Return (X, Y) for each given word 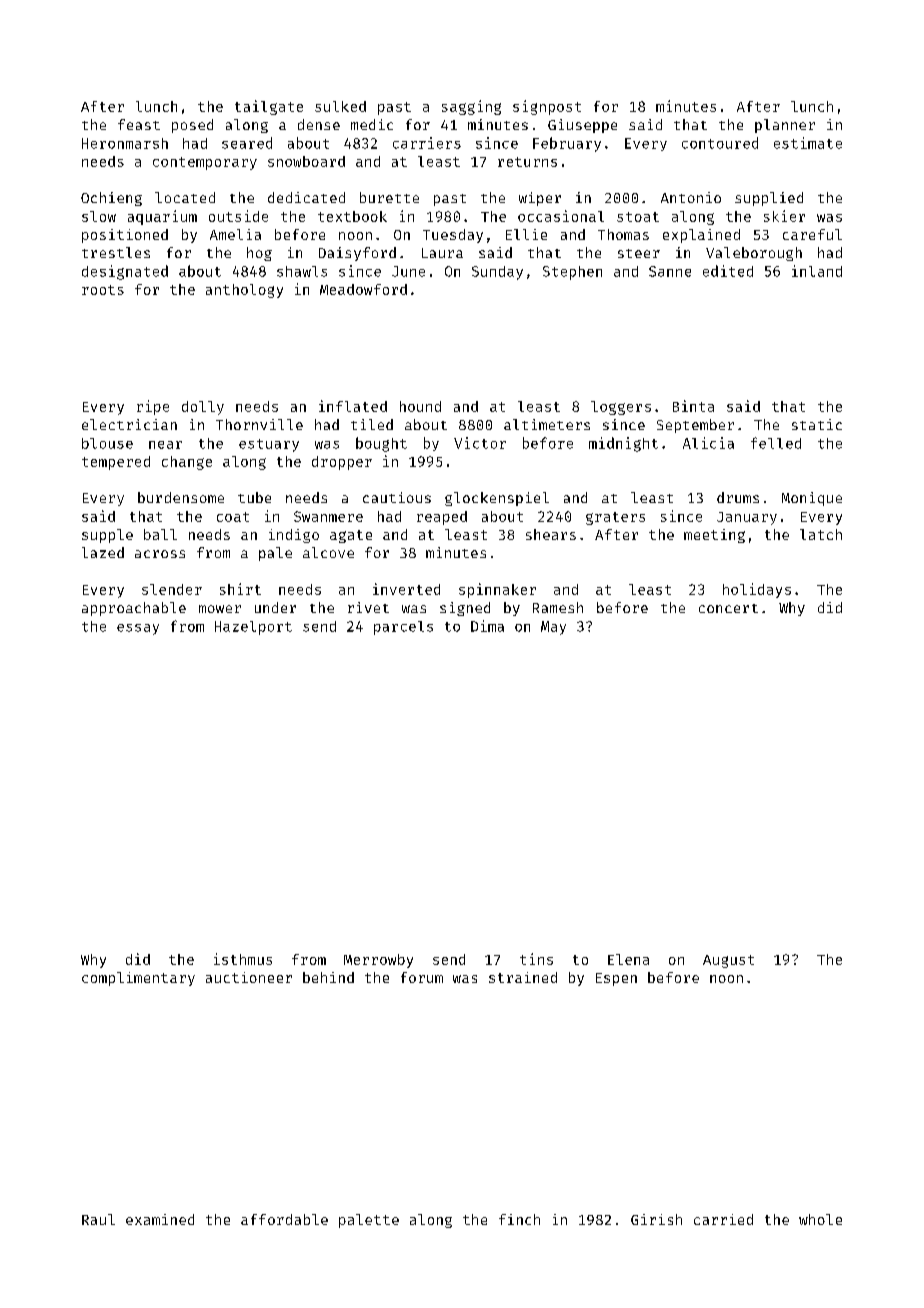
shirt (240, 589)
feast (139, 124)
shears (551, 534)
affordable (284, 1219)
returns (527, 162)
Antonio (691, 197)
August (728, 961)
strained (523, 977)
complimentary (138, 979)
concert (728, 608)
